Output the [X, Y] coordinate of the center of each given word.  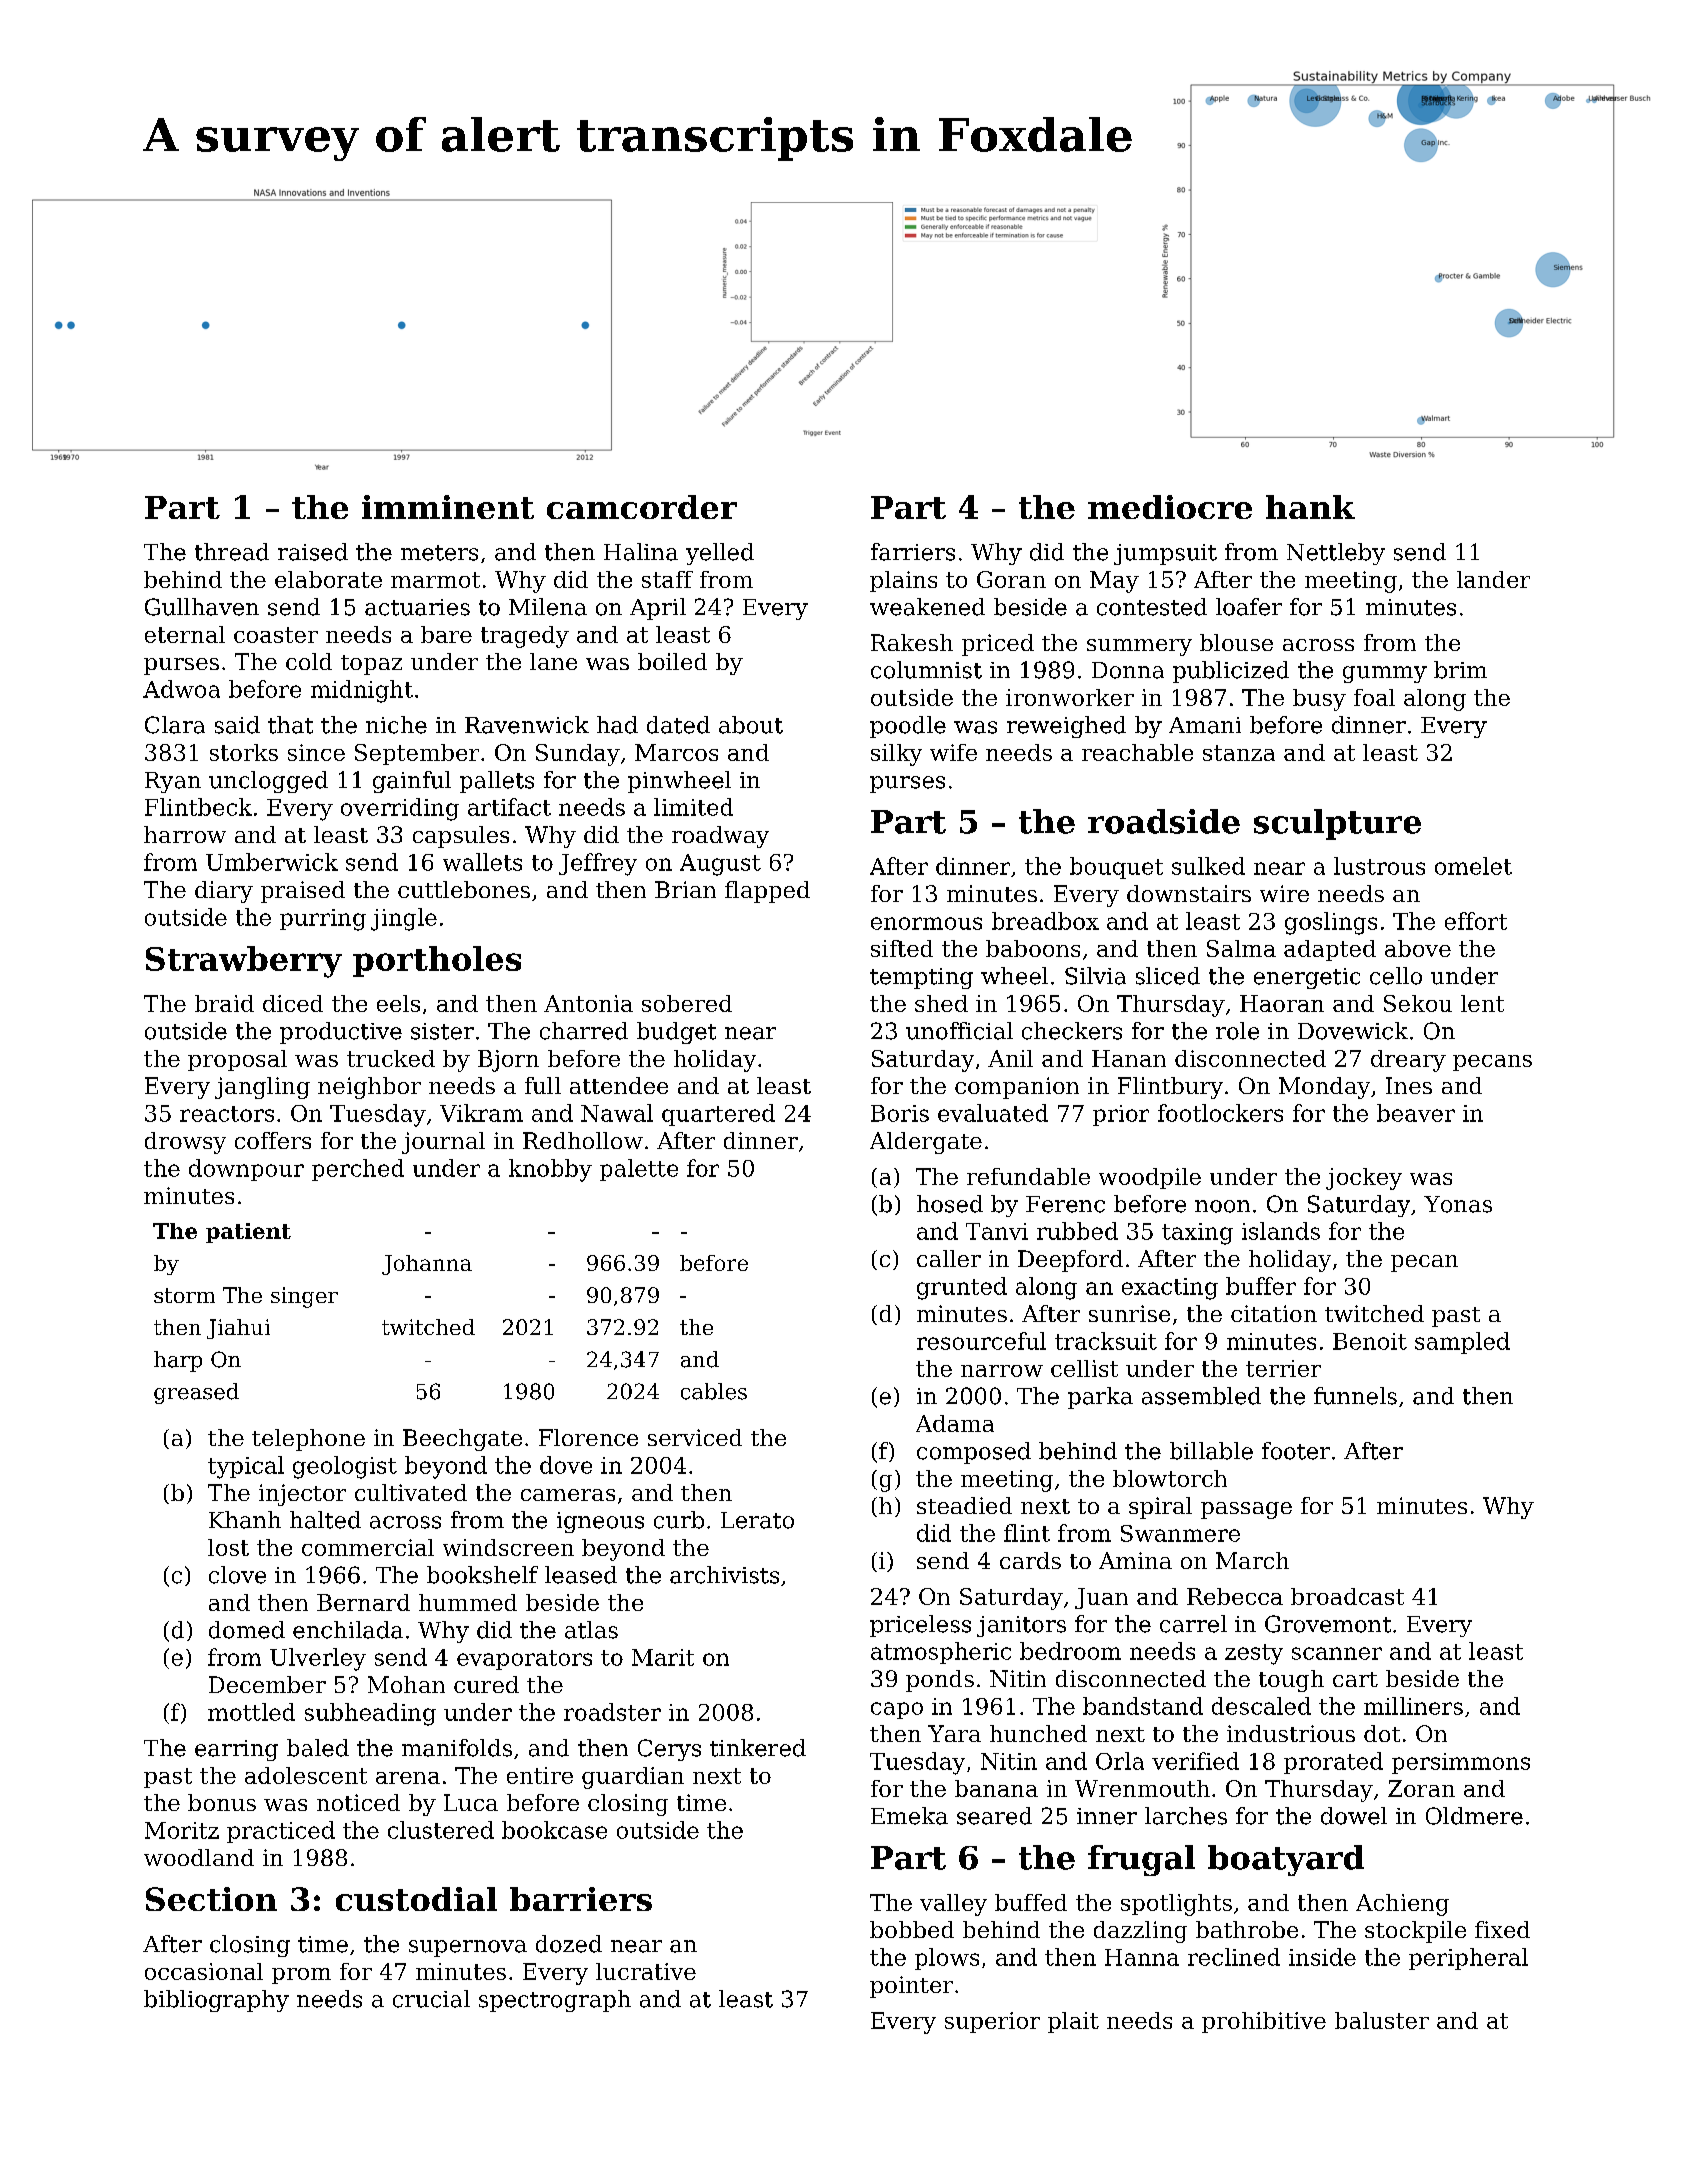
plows [947, 1959]
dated [678, 725]
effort [1476, 921]
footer [1296, 1451]
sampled [1462, 1343]
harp [178, 1361]
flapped [767, 892]
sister [442, 1031]
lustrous [1379, 866]
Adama [955, 1423]
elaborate [328, 579]
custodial [416, 1899]
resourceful [981, 1341]
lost [228, 1547]
